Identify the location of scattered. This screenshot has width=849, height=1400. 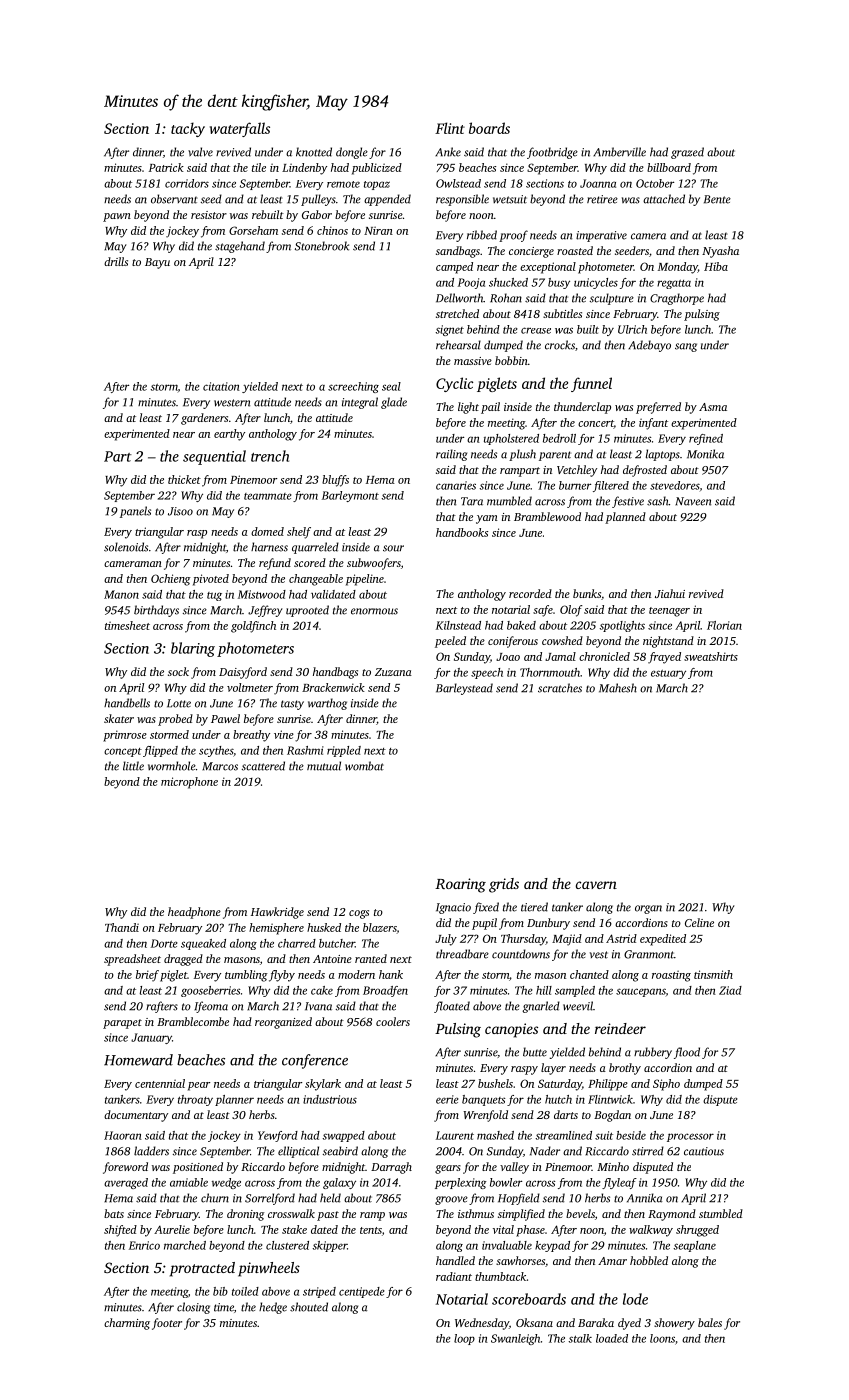
(263, 766).
